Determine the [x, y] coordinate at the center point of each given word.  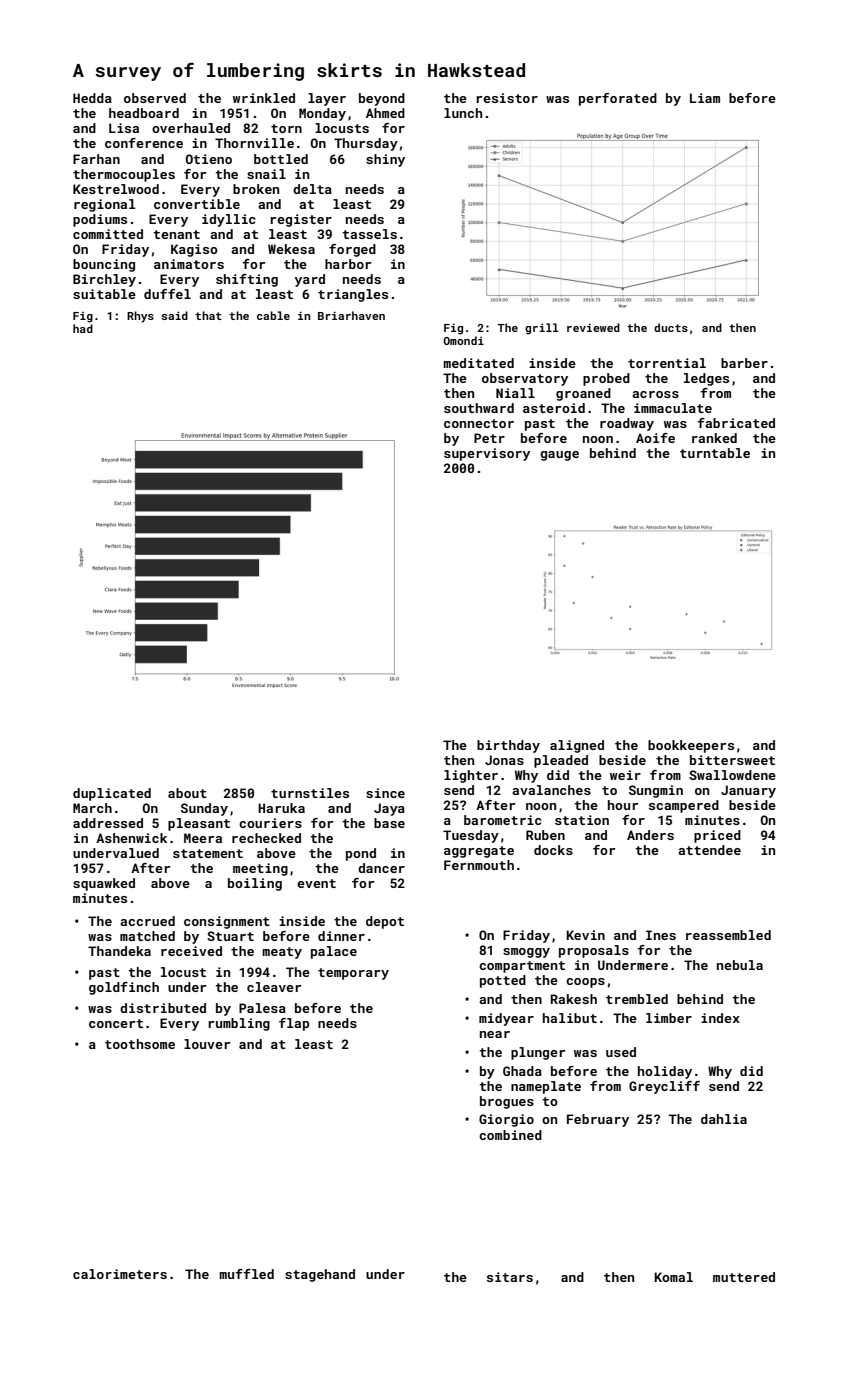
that [208, 315]
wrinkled [264, 98]
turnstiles [310, 793]
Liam [705, 98]
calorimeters [120, 1274]
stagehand [320, 1275]
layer [327, 99]
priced [717, 836]
